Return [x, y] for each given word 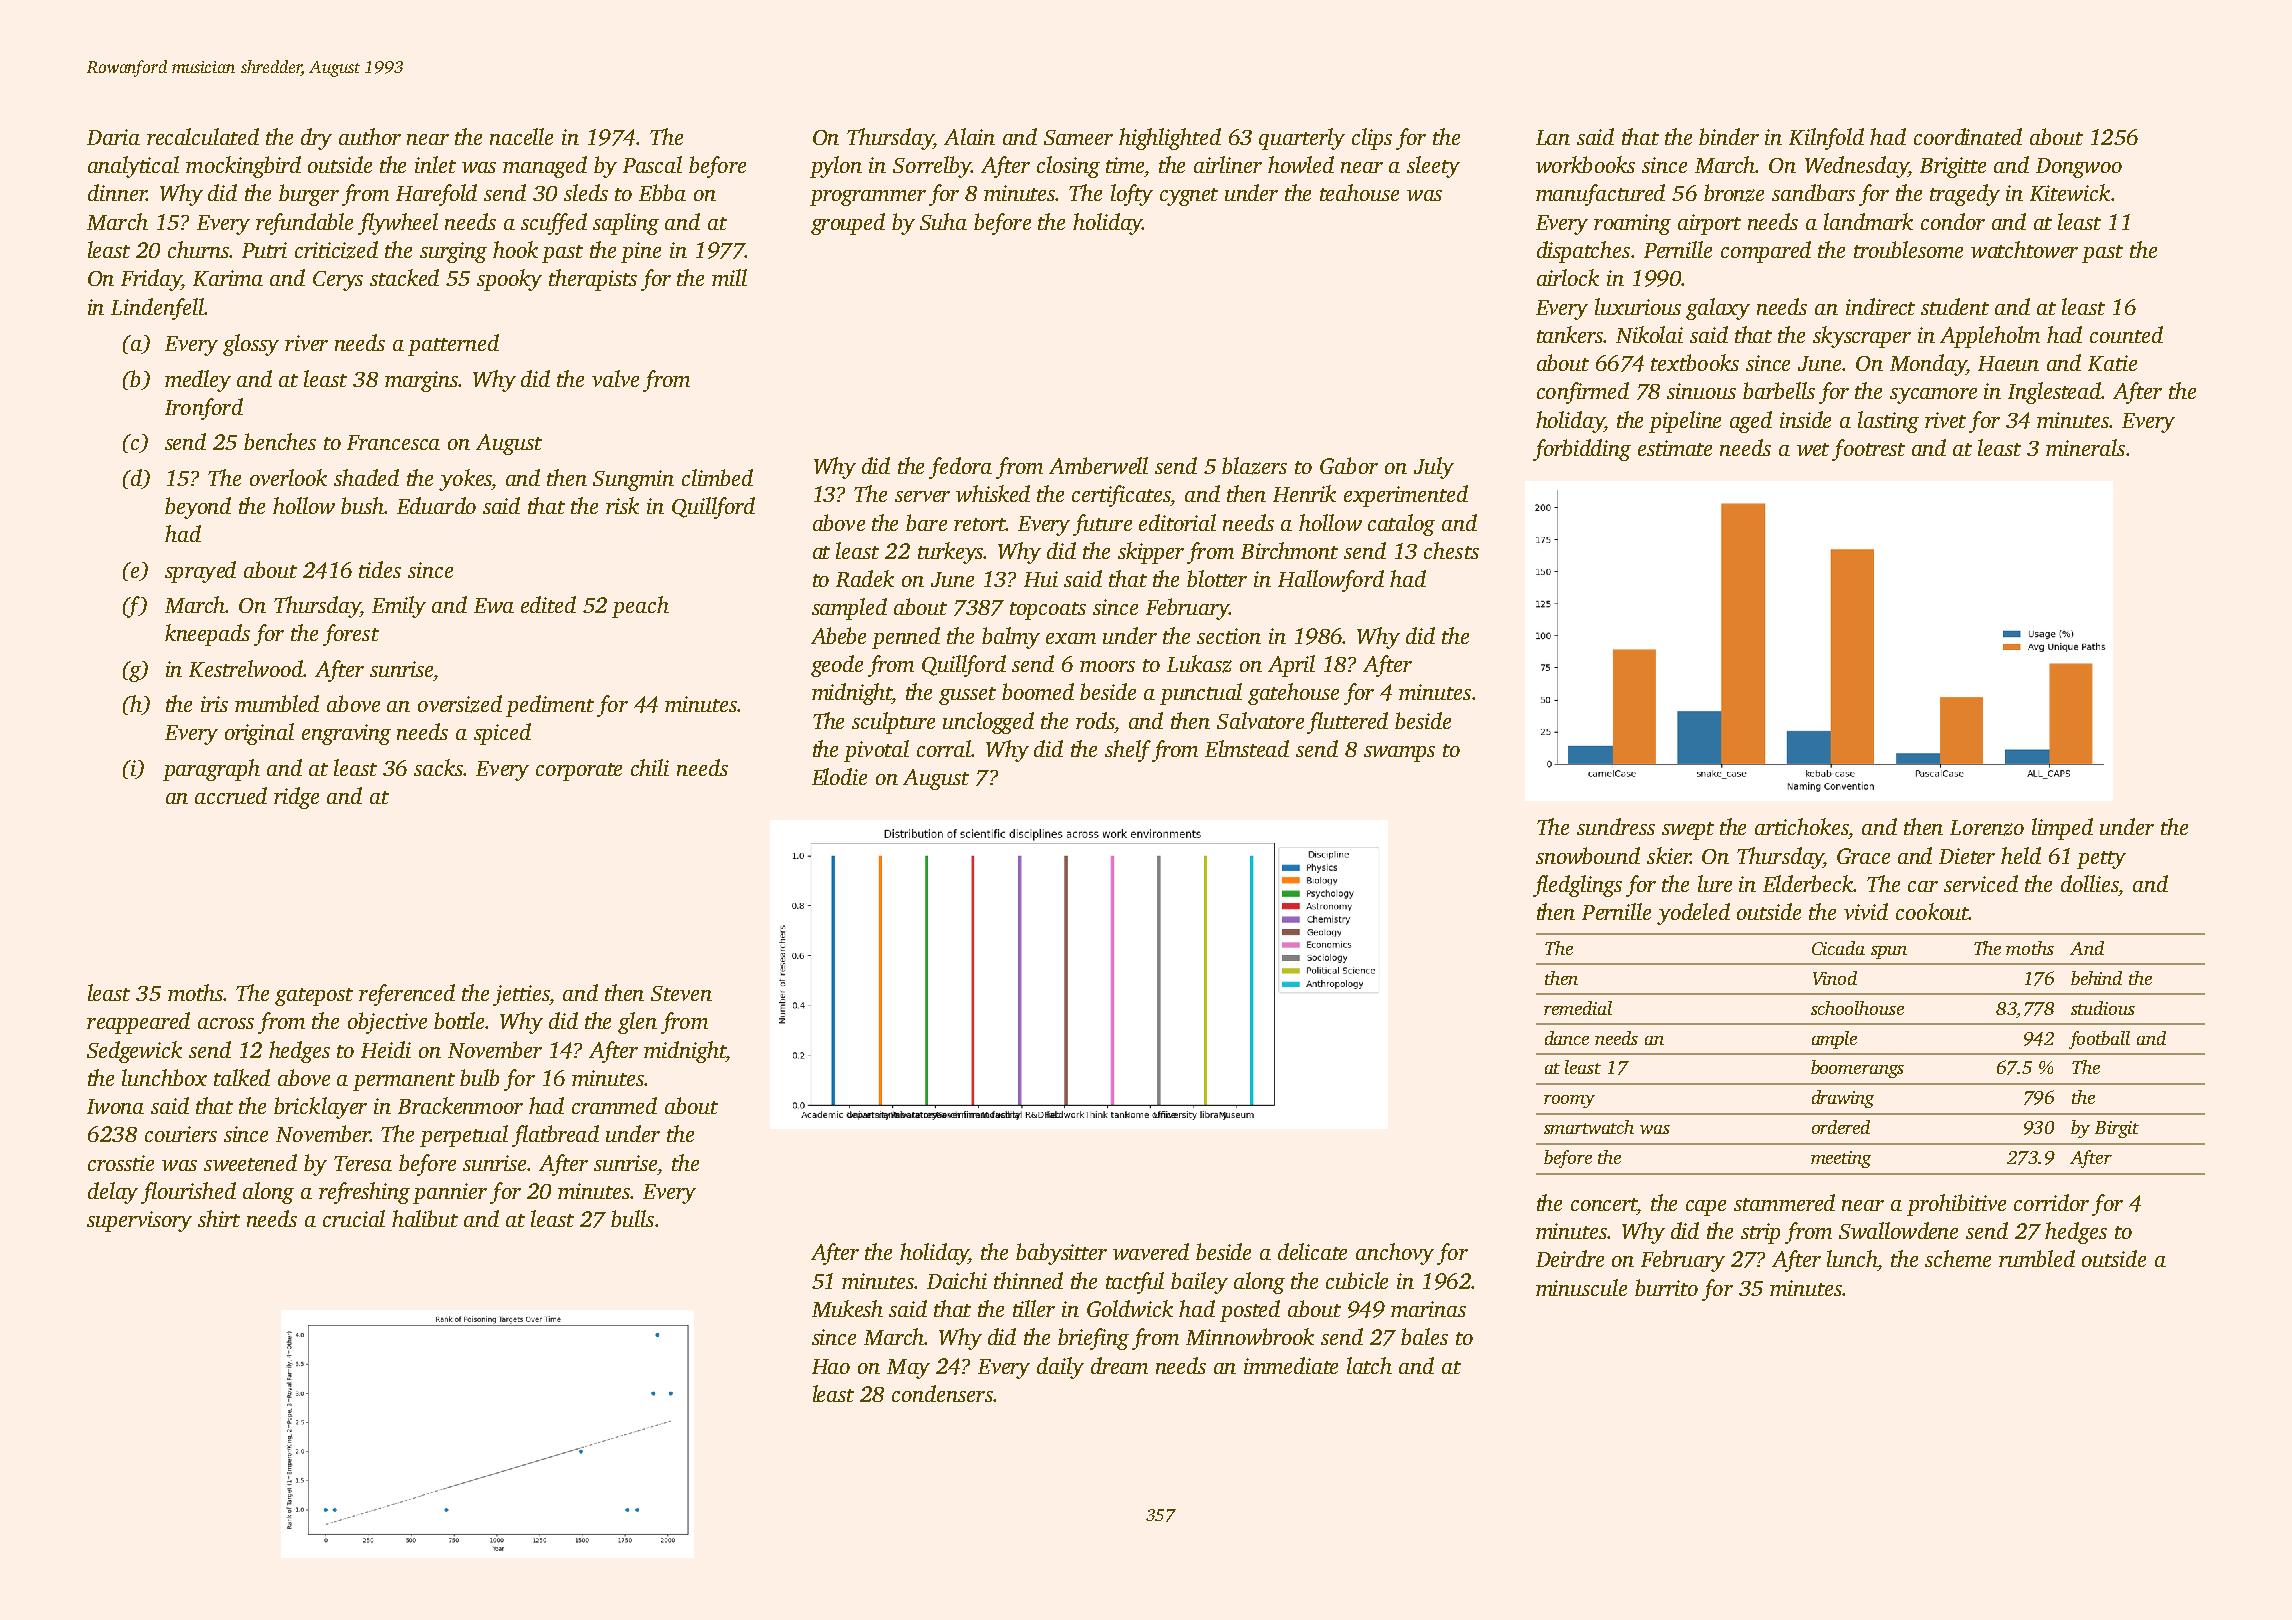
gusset [967, 696]
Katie [2112, 363]
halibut [425, 1218]
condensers [942, 1393]
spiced [502, 734]
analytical [133, 167]
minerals [2085, 447]
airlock [1568, 277]
